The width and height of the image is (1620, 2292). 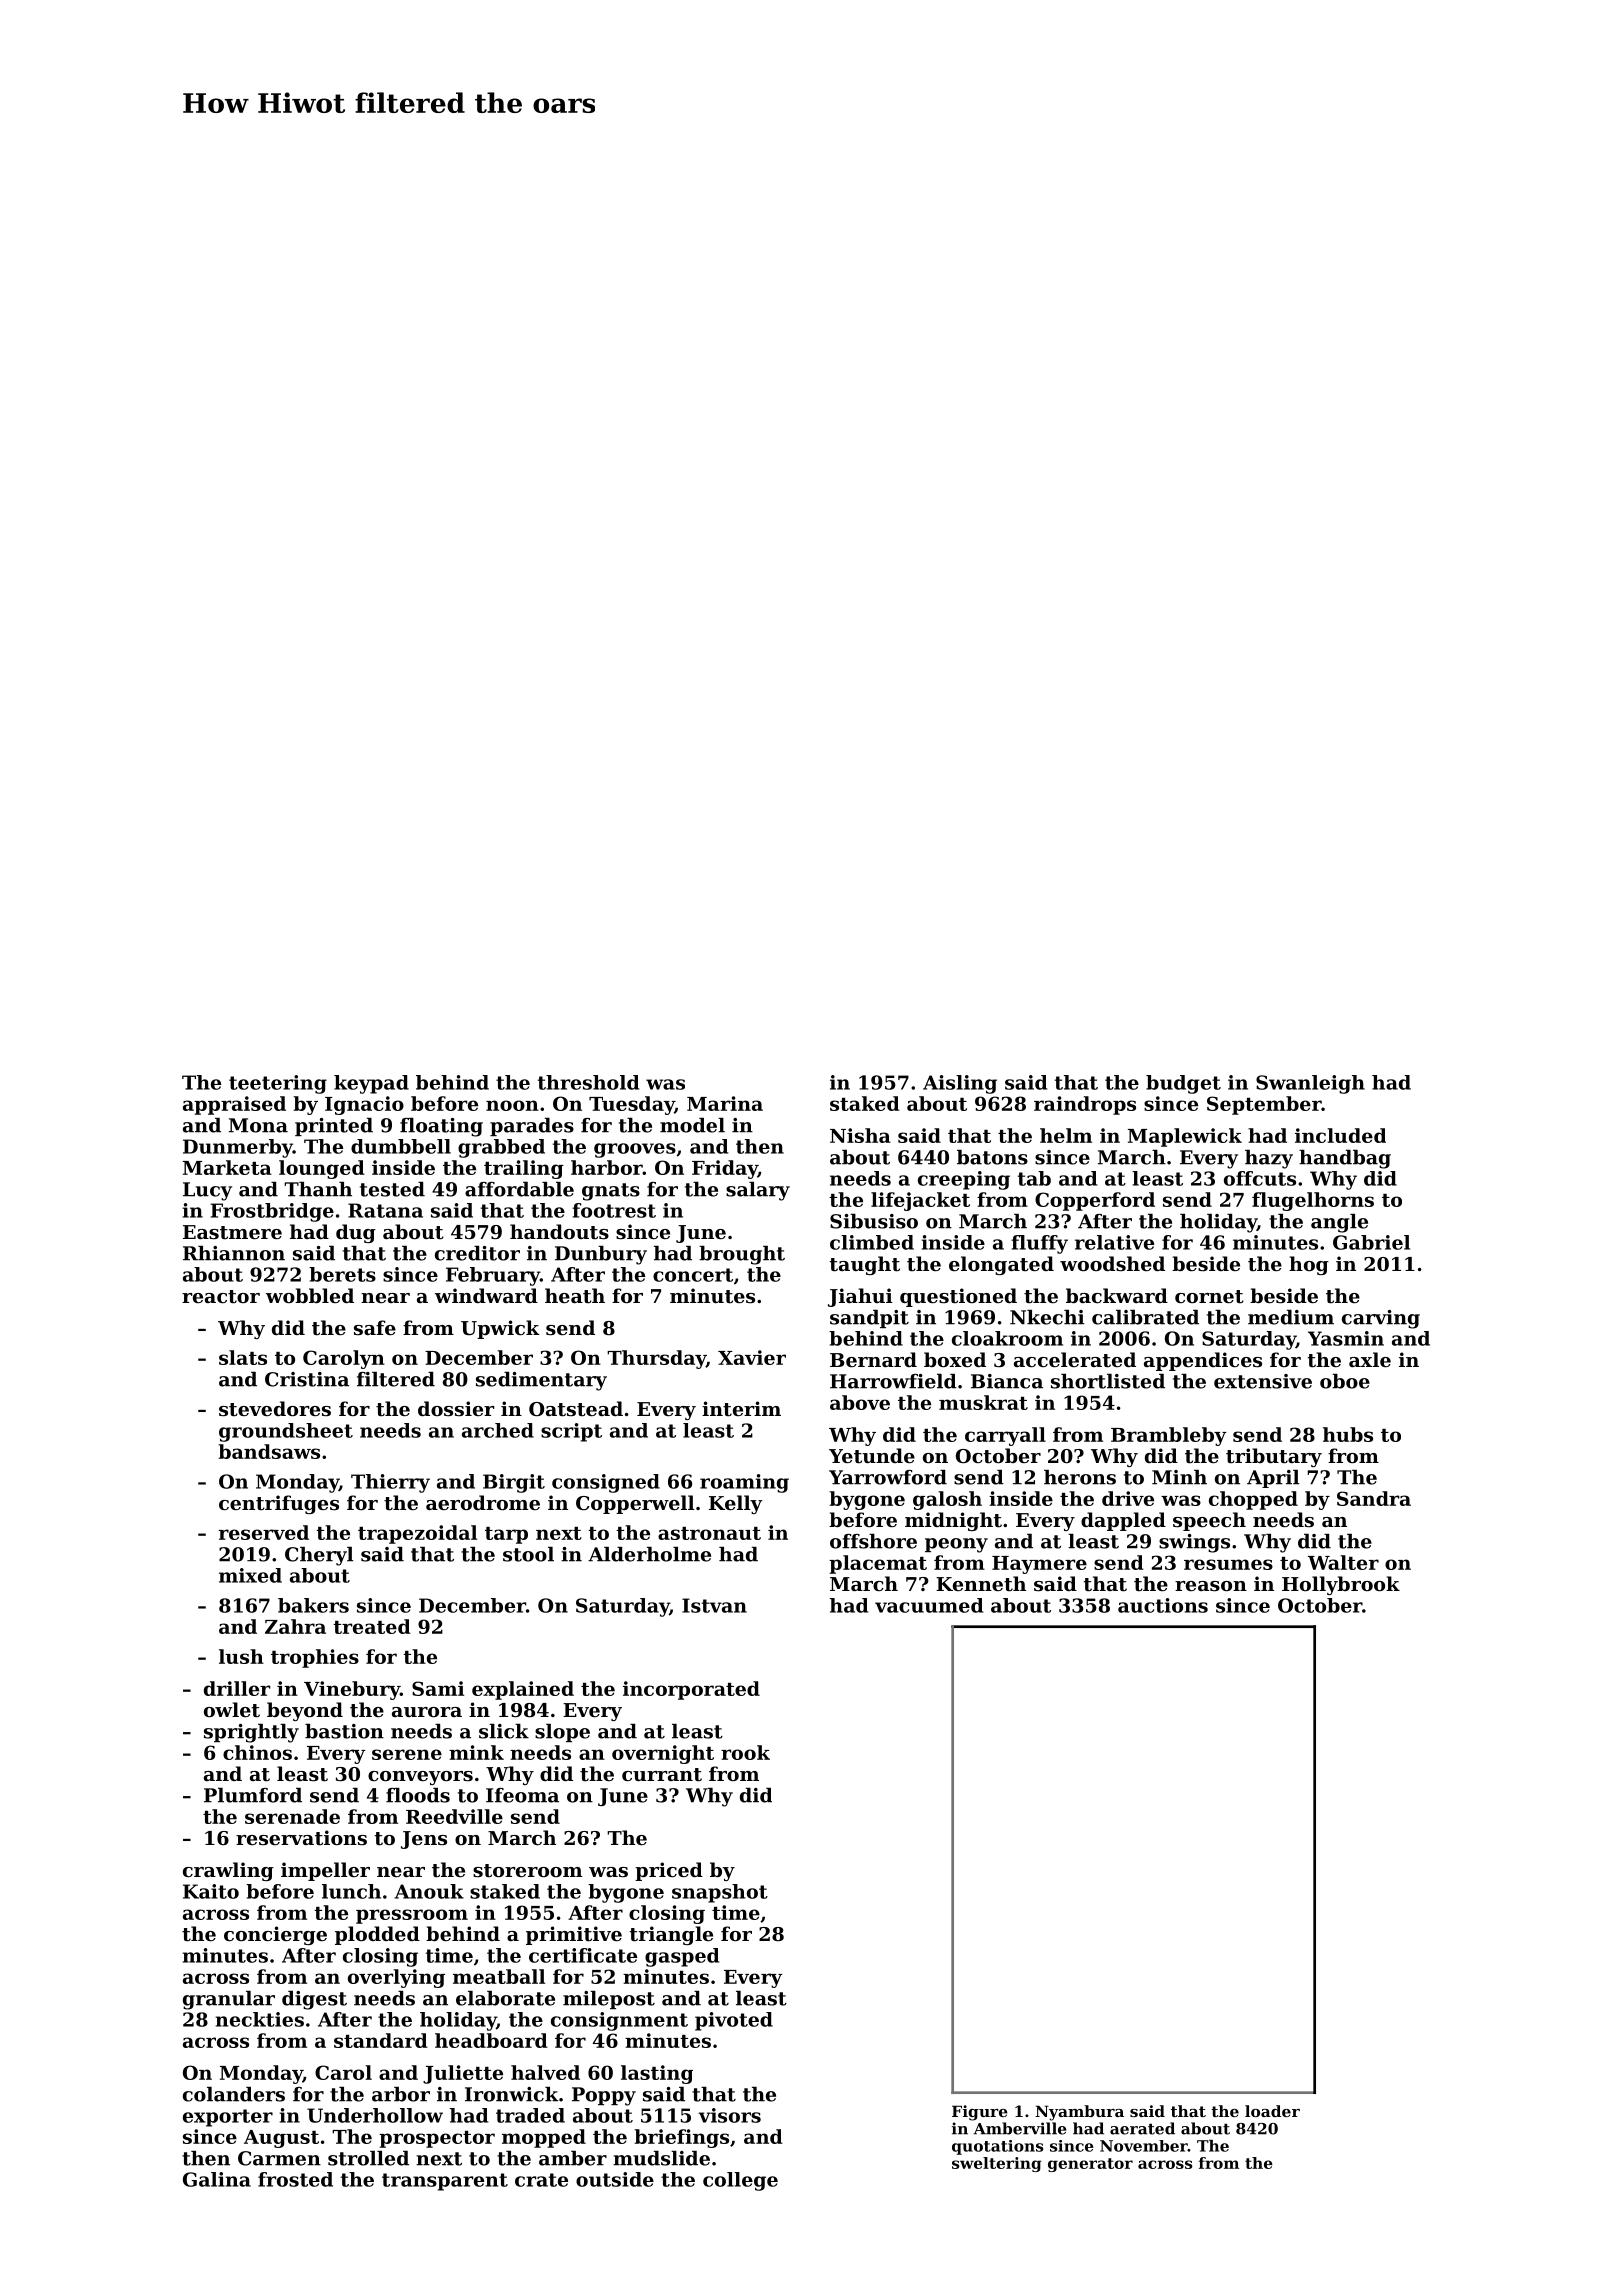 I want to click on Galina, so click(x=217, y=2179).
